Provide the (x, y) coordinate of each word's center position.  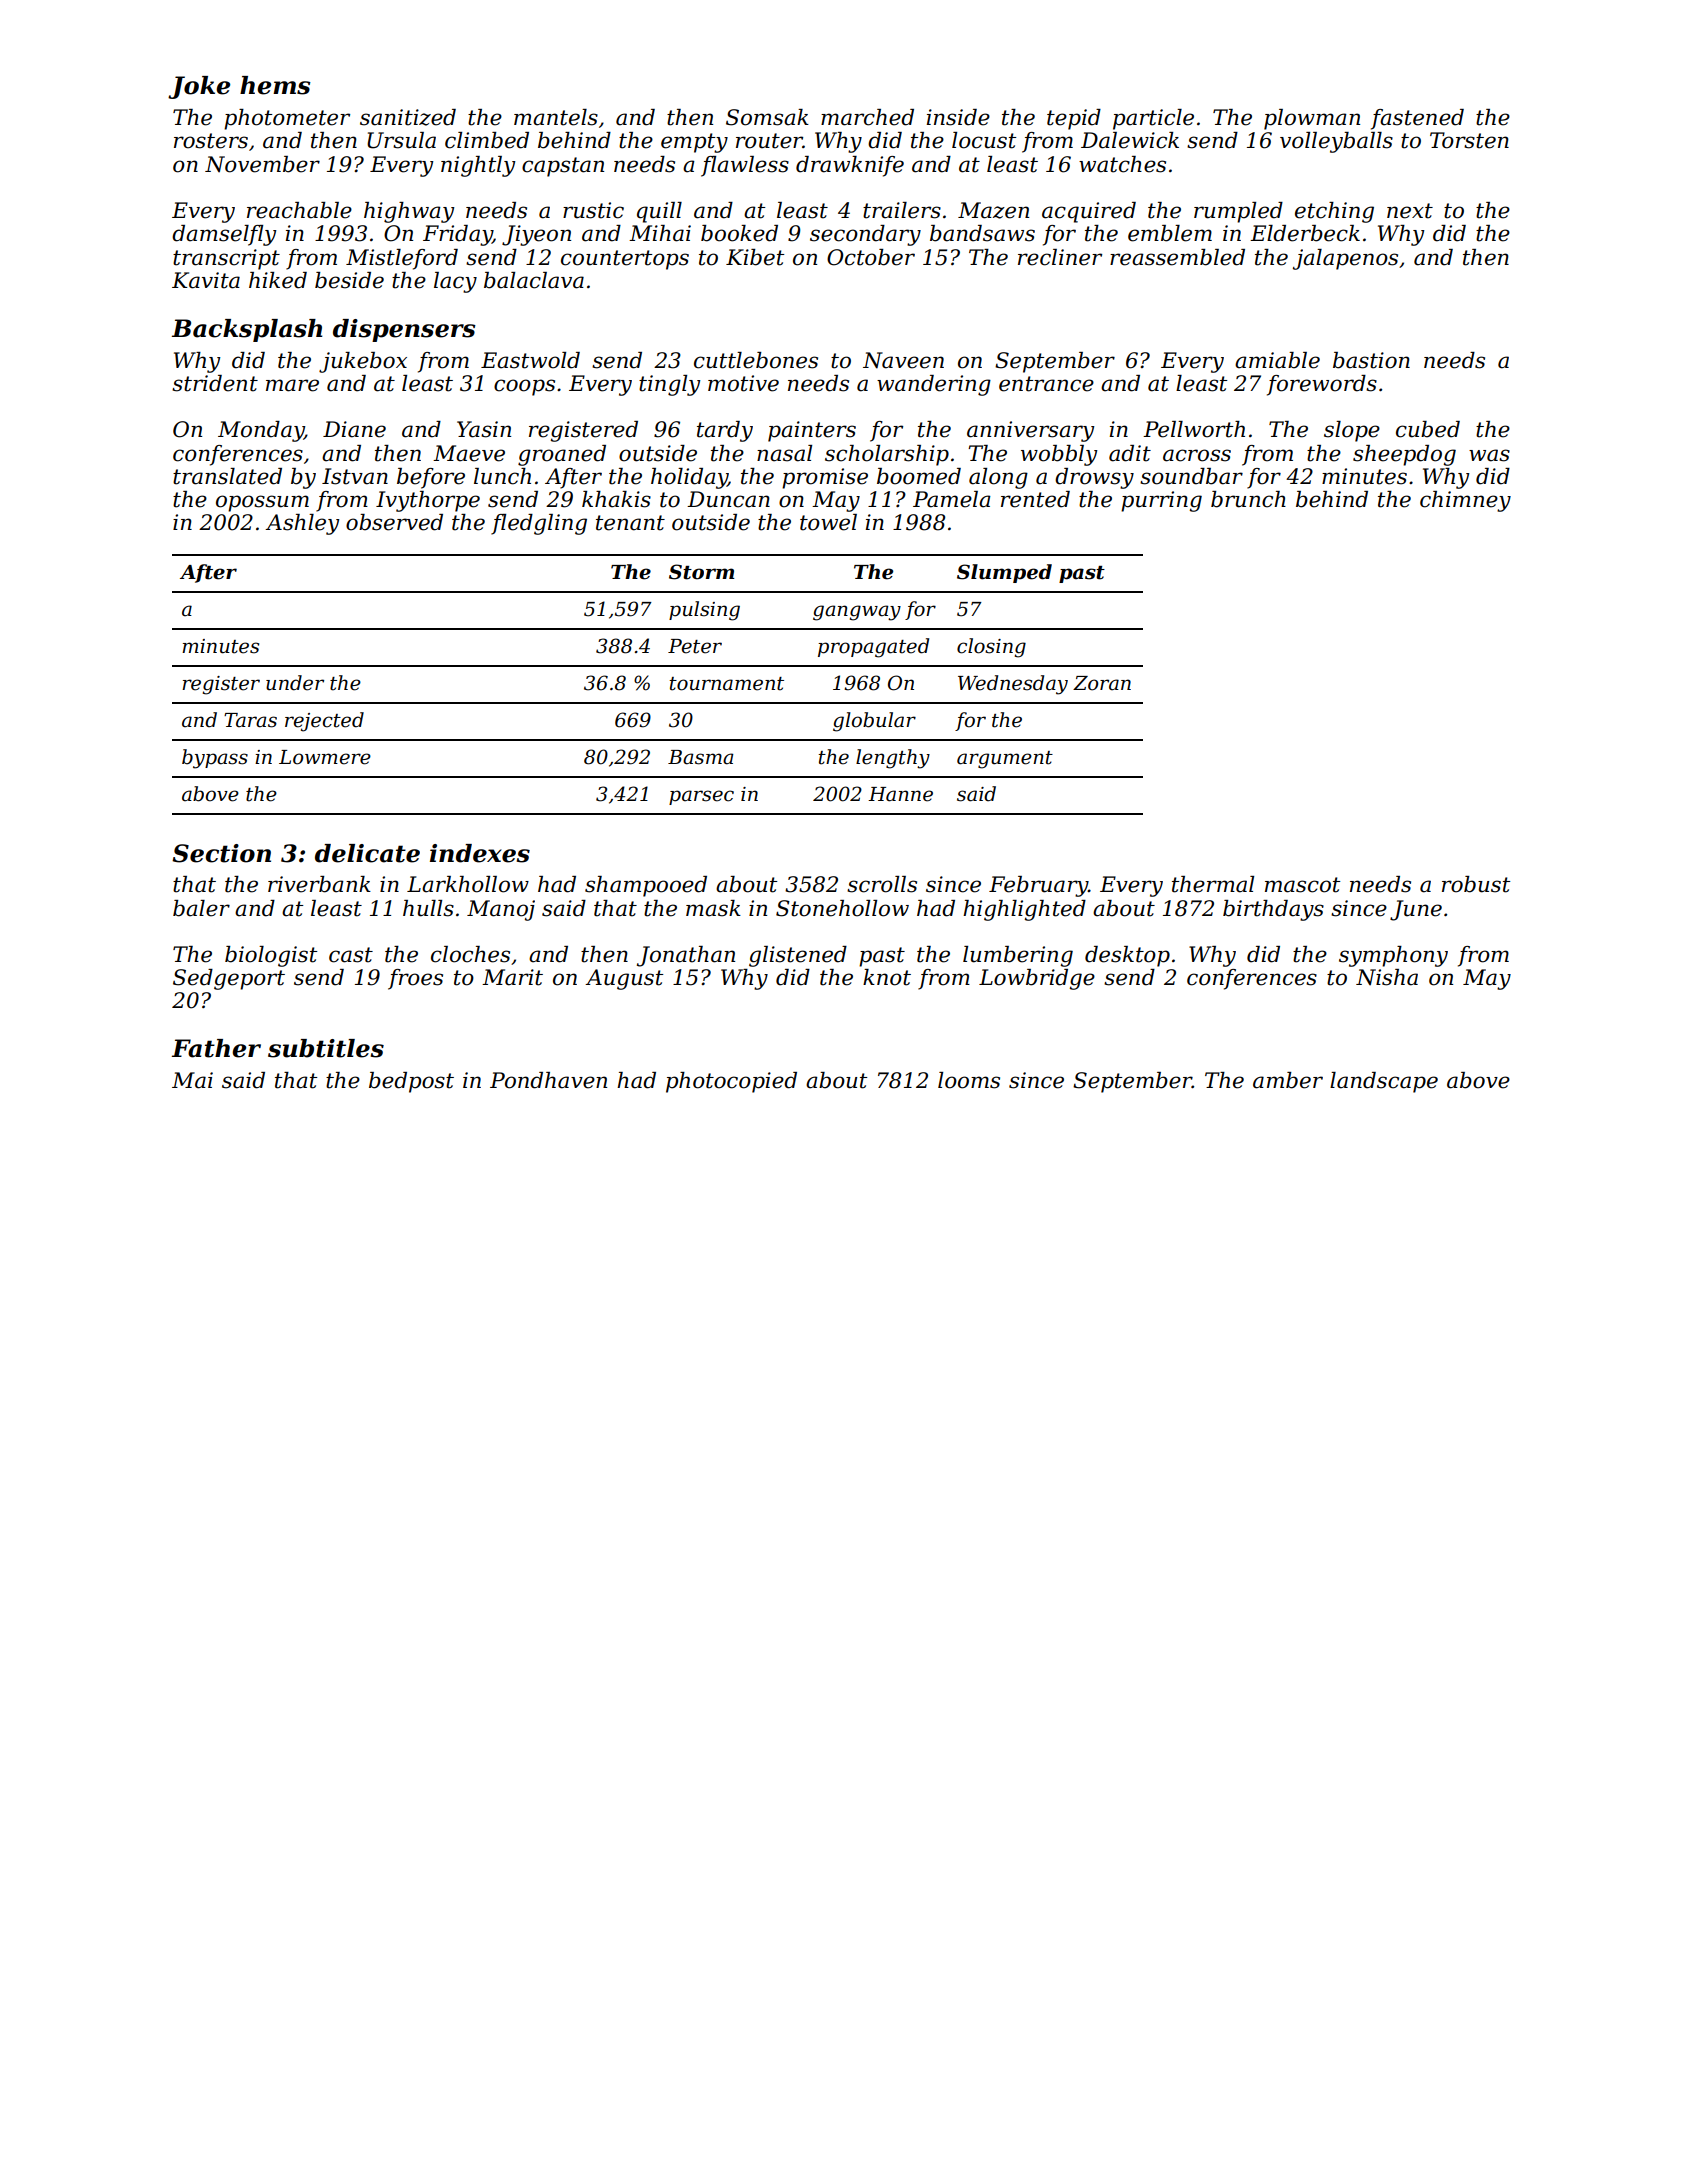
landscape (1384, 1082)
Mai (192, 1080)
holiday (689, 478)
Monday (261, 431)
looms (969, 1080)
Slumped (1004, 573)
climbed (487, 140)
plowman (1312, 119)
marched (867, 117)
